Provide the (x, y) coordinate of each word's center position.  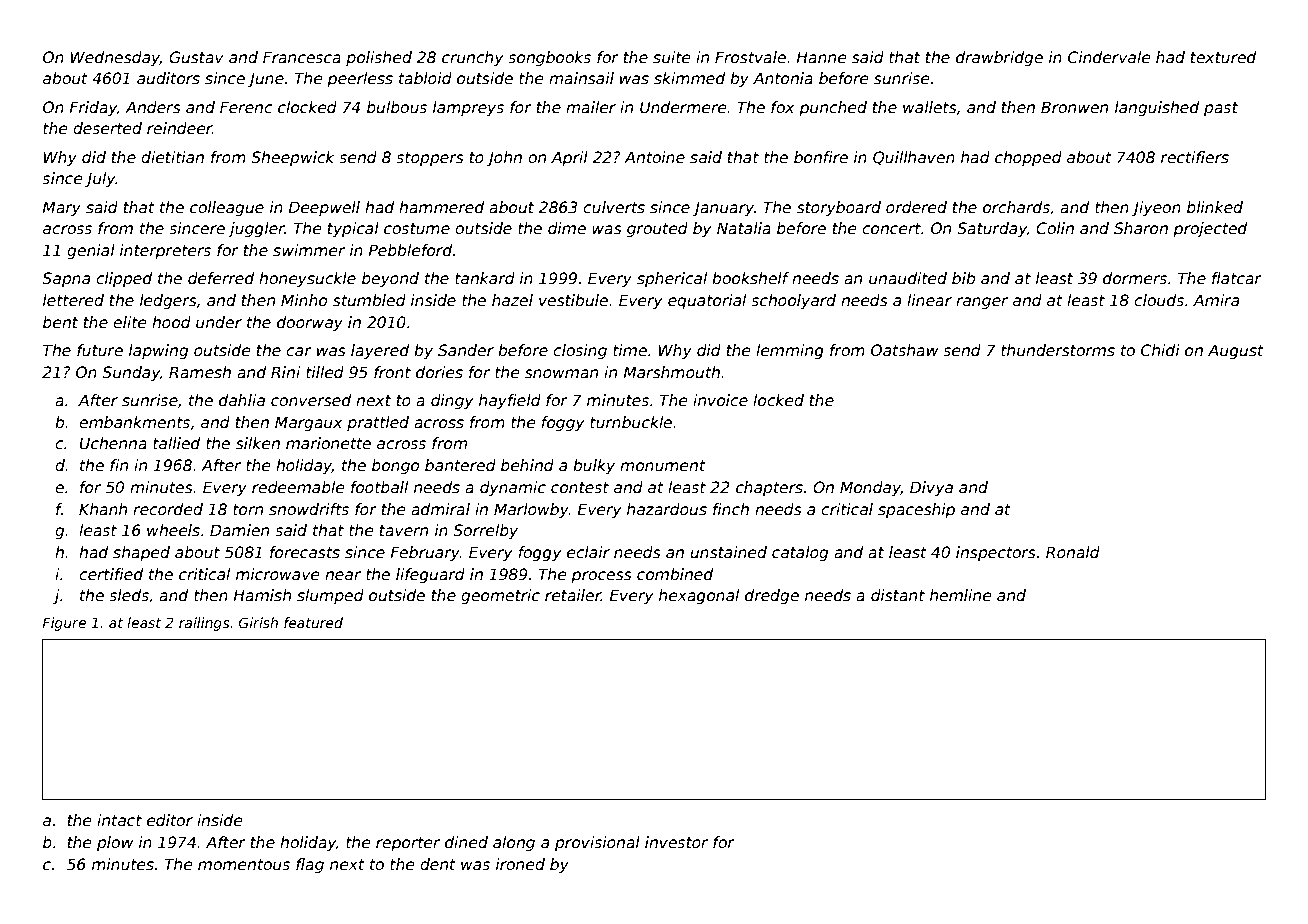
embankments (134, 422)
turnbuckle (631, 422)
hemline (961, 595)
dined (466, 842)
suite (672, 57)
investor (676, 842)
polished (379, 58)
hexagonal (699, 596)
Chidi (1160, 350)
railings (204, 624)
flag (310, 865)
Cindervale (1109, 57)
